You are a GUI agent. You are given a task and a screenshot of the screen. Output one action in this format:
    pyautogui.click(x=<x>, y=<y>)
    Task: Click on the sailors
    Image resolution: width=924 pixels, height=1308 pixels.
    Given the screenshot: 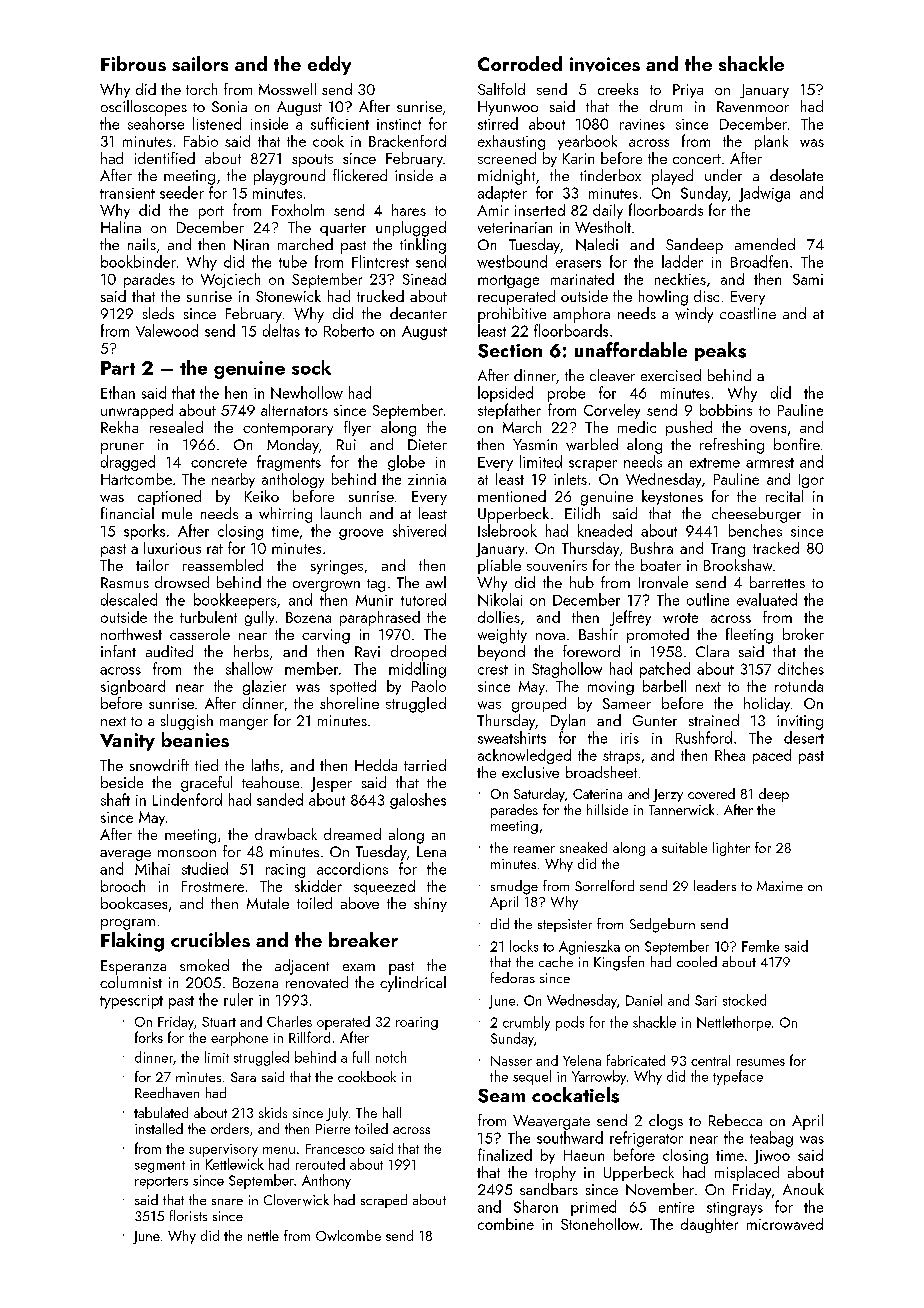 What is the action you would take?
    pyautogui.click(x=200, y=63)
